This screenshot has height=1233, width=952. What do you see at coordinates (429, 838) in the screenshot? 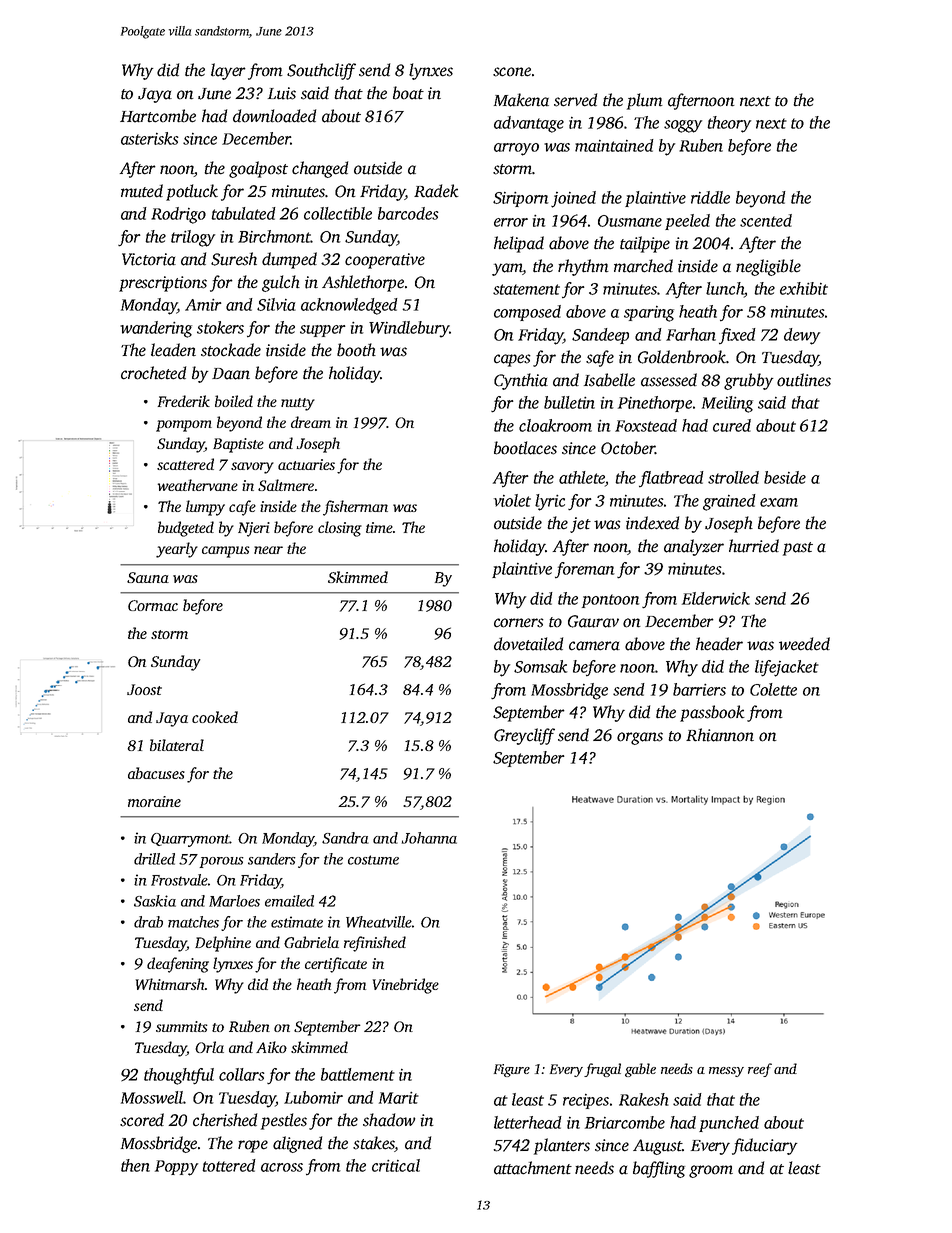
I see `Johanna` at bounding box center [429, 838].
